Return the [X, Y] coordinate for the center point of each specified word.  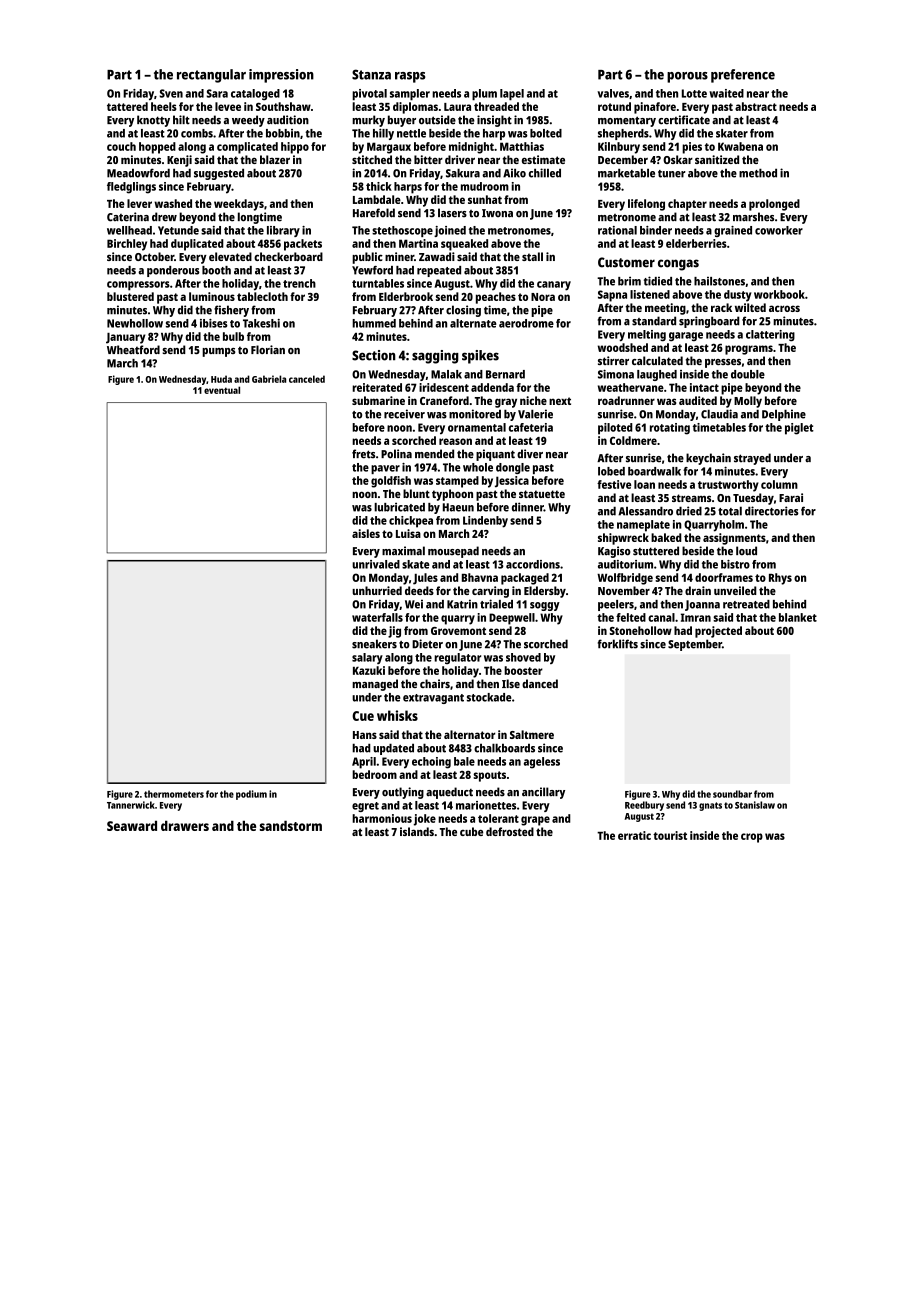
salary [367, 658]
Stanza [371, 74]
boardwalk [654, 471]
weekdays [239, 205]
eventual [222, 390]
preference [743, 76]
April [364, 763]
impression [281, 76]
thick [379, 186]
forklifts [618, 644]
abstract [756, 106]
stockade [489, 697]
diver [530, 454]
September [695, 645]
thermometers [174, 794]
